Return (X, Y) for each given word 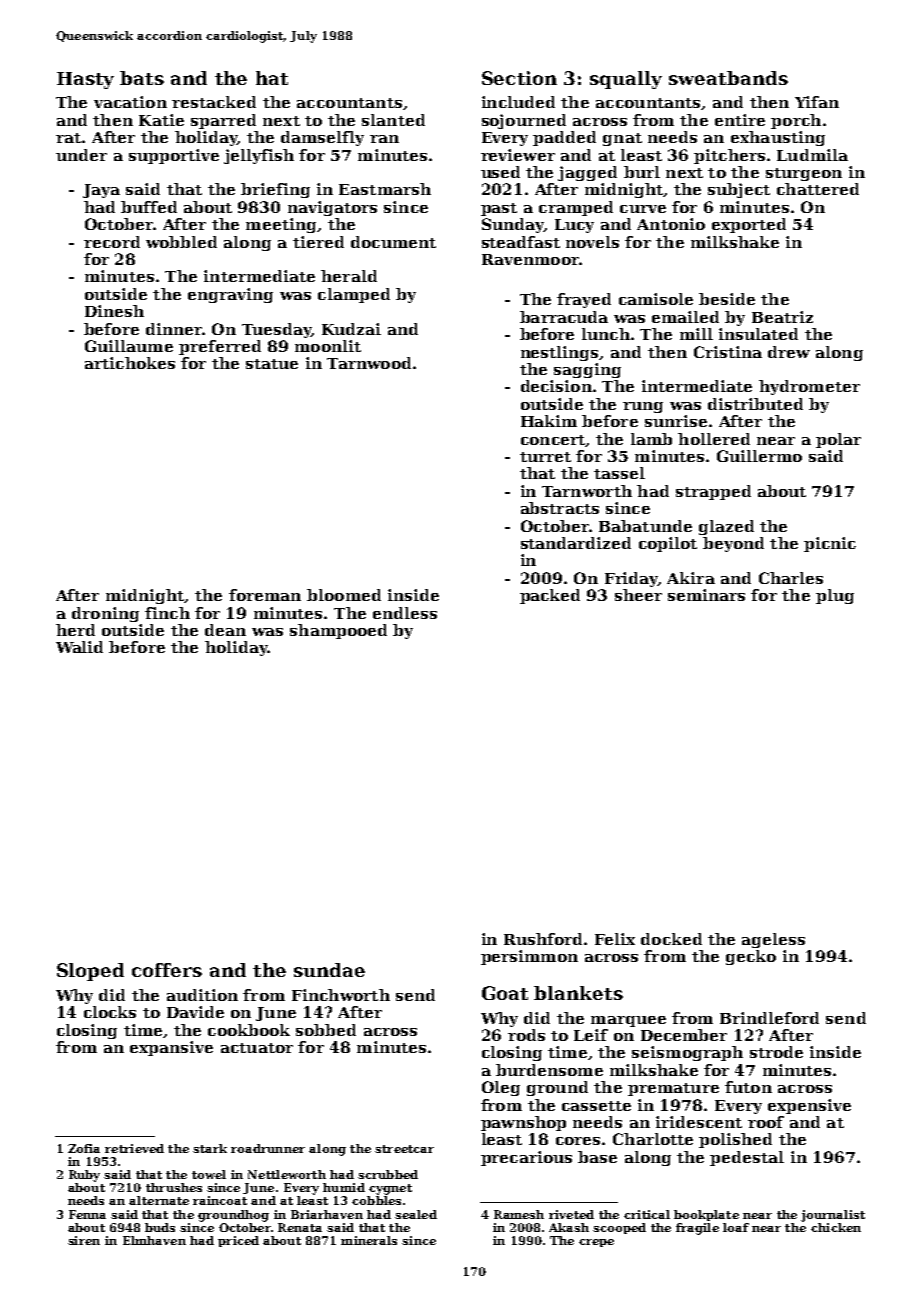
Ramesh (519, 1214)
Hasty (85, 80)
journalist (833, 1216)
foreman (265, 595)
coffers (167, 970)
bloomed (344, 595)
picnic (830, 544)
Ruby (84, 1176)
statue (272, 364)
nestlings (559, 353)
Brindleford (769, 1018)
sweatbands (728, 78)
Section (519, 78)
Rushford (543, 939)
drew (789, 352)
